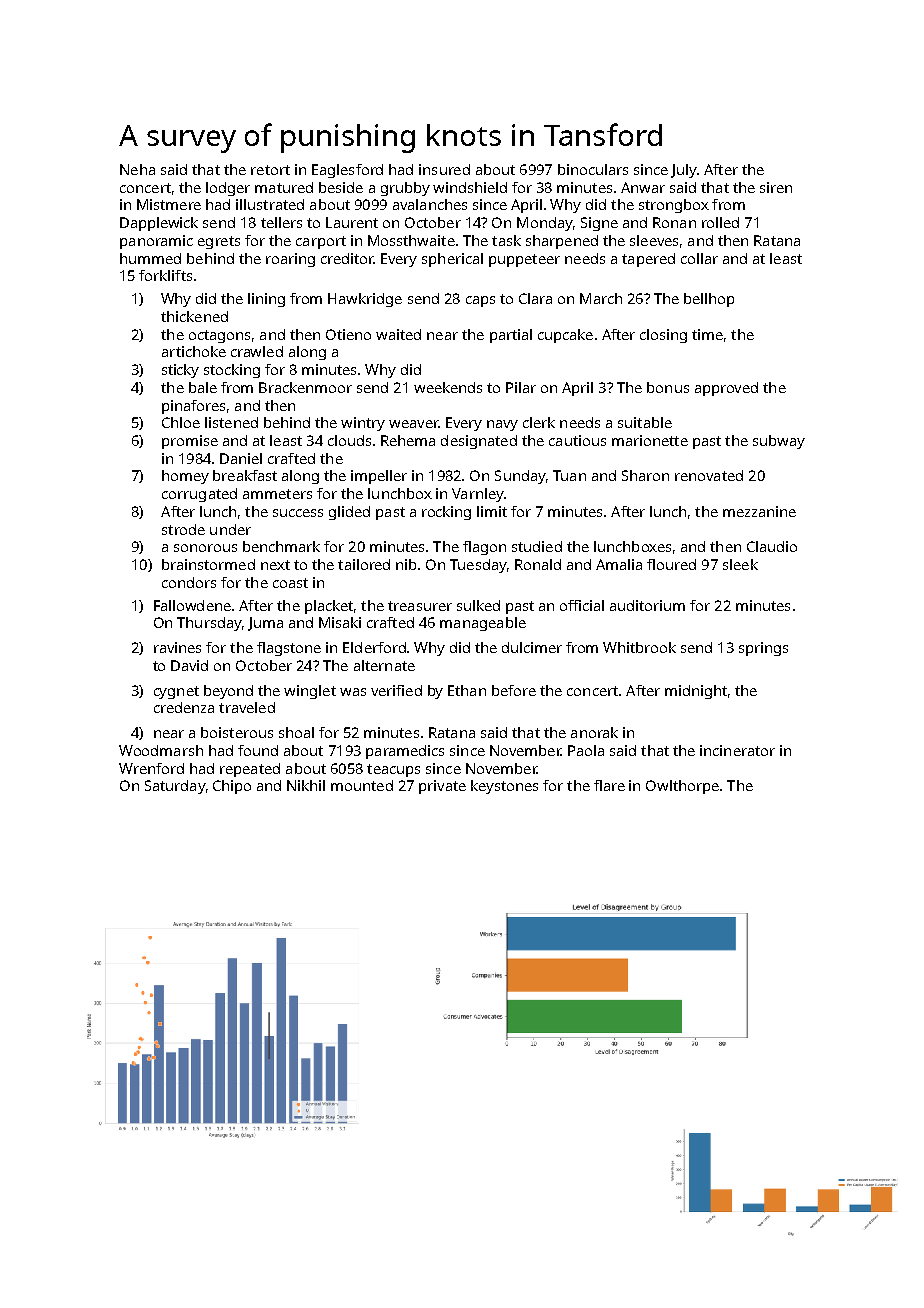 The width and height of the screenshot is (924, 1308). Describe the element at coordinates (674, 206) in the screenshot. I see `strongbox` at that location.
